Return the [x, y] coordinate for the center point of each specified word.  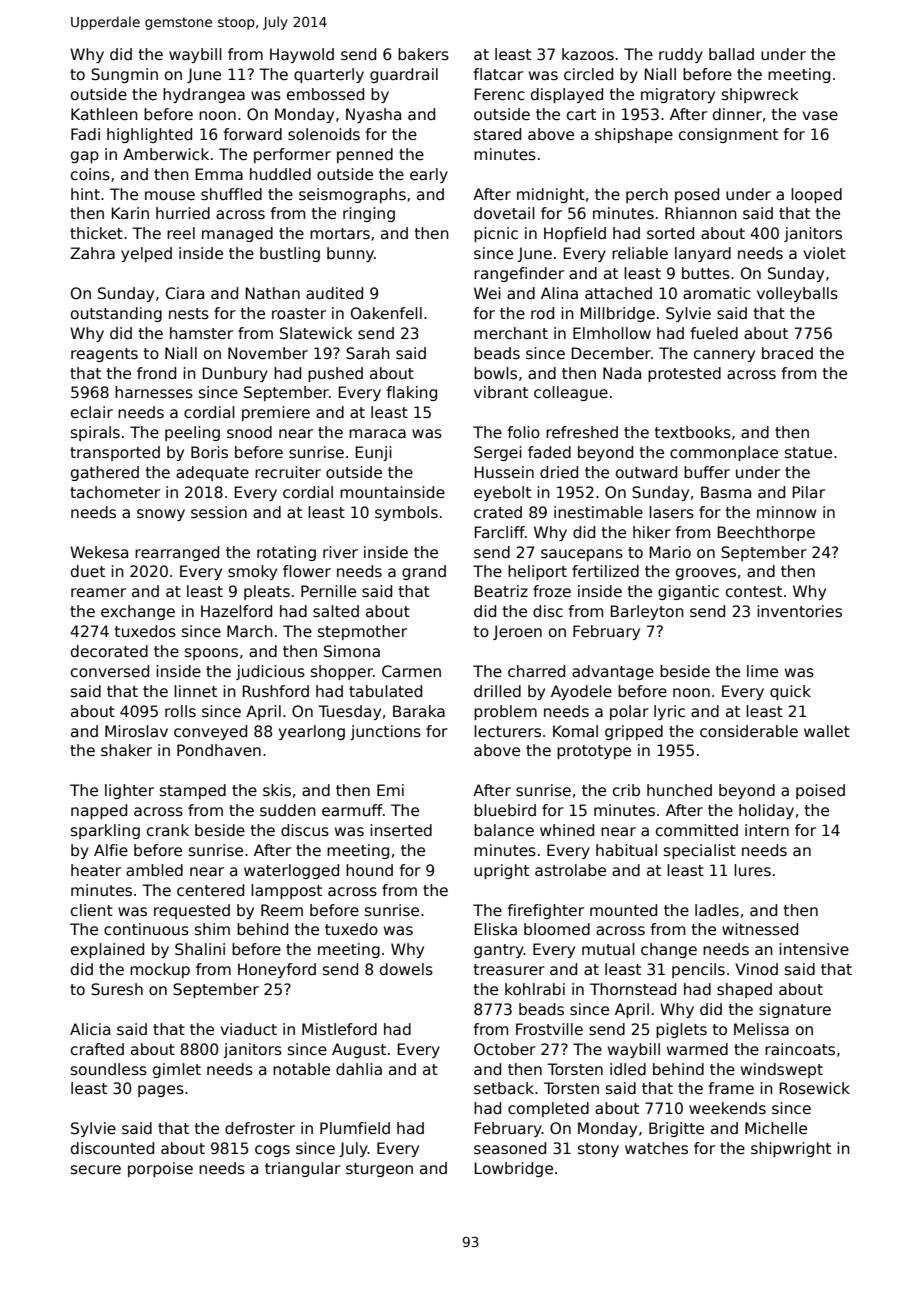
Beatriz [501, 591]
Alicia [90, 1029]
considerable [749, 731]
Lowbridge [513, 1169]
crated [498, 512]
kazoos [588, 54]
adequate [212, 473]
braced [787, 353]
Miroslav [136, 731]
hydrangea [204, 95]
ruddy [681, 55]
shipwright [791, 1149]
